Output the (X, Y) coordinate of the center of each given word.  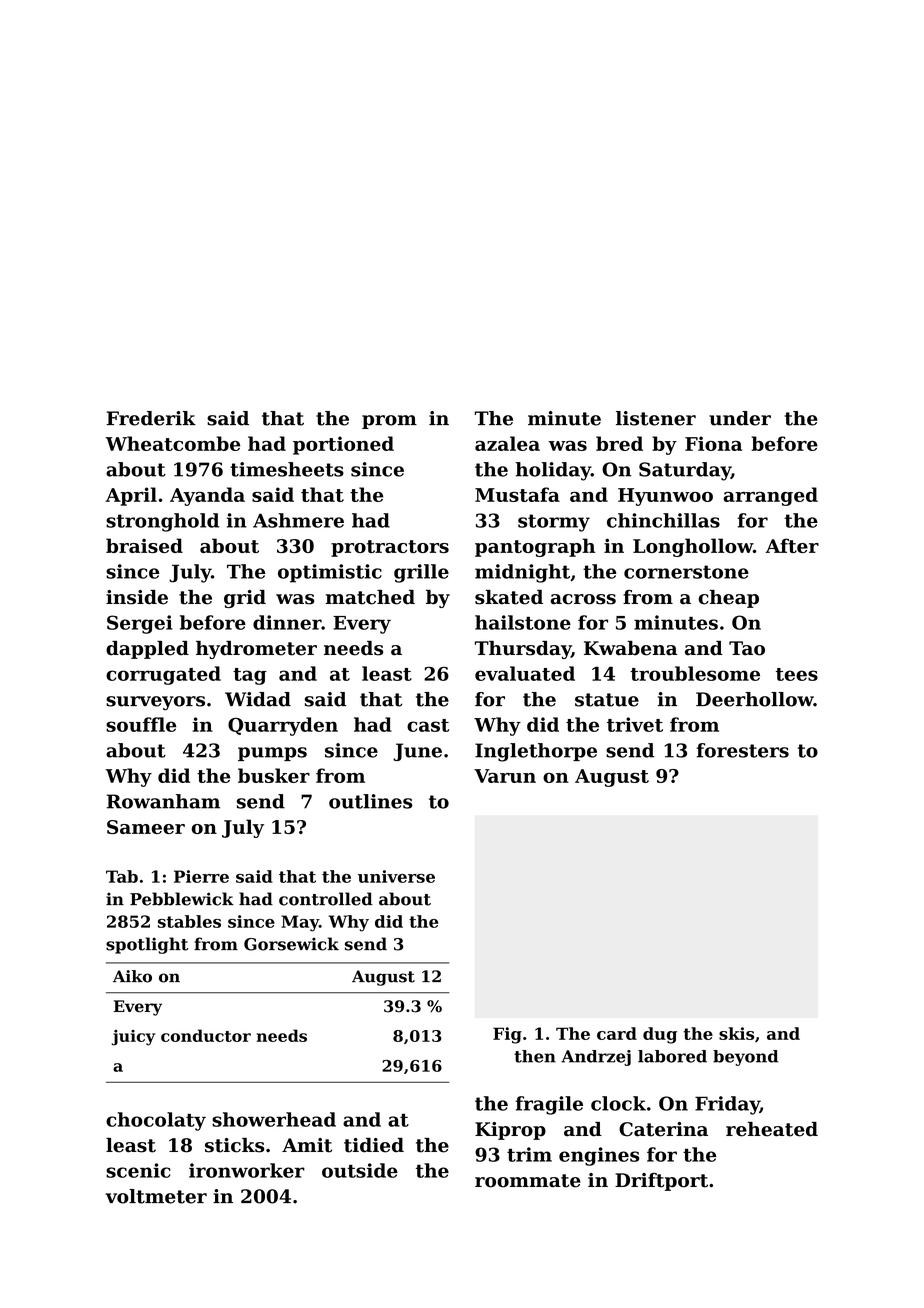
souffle (141, 724)
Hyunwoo (665, 497)
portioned (343, 445)
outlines (370, 801)
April (131, 496)
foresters (743, 750)
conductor (206, 1035)
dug (660, 1035)
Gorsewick (291, 944)
